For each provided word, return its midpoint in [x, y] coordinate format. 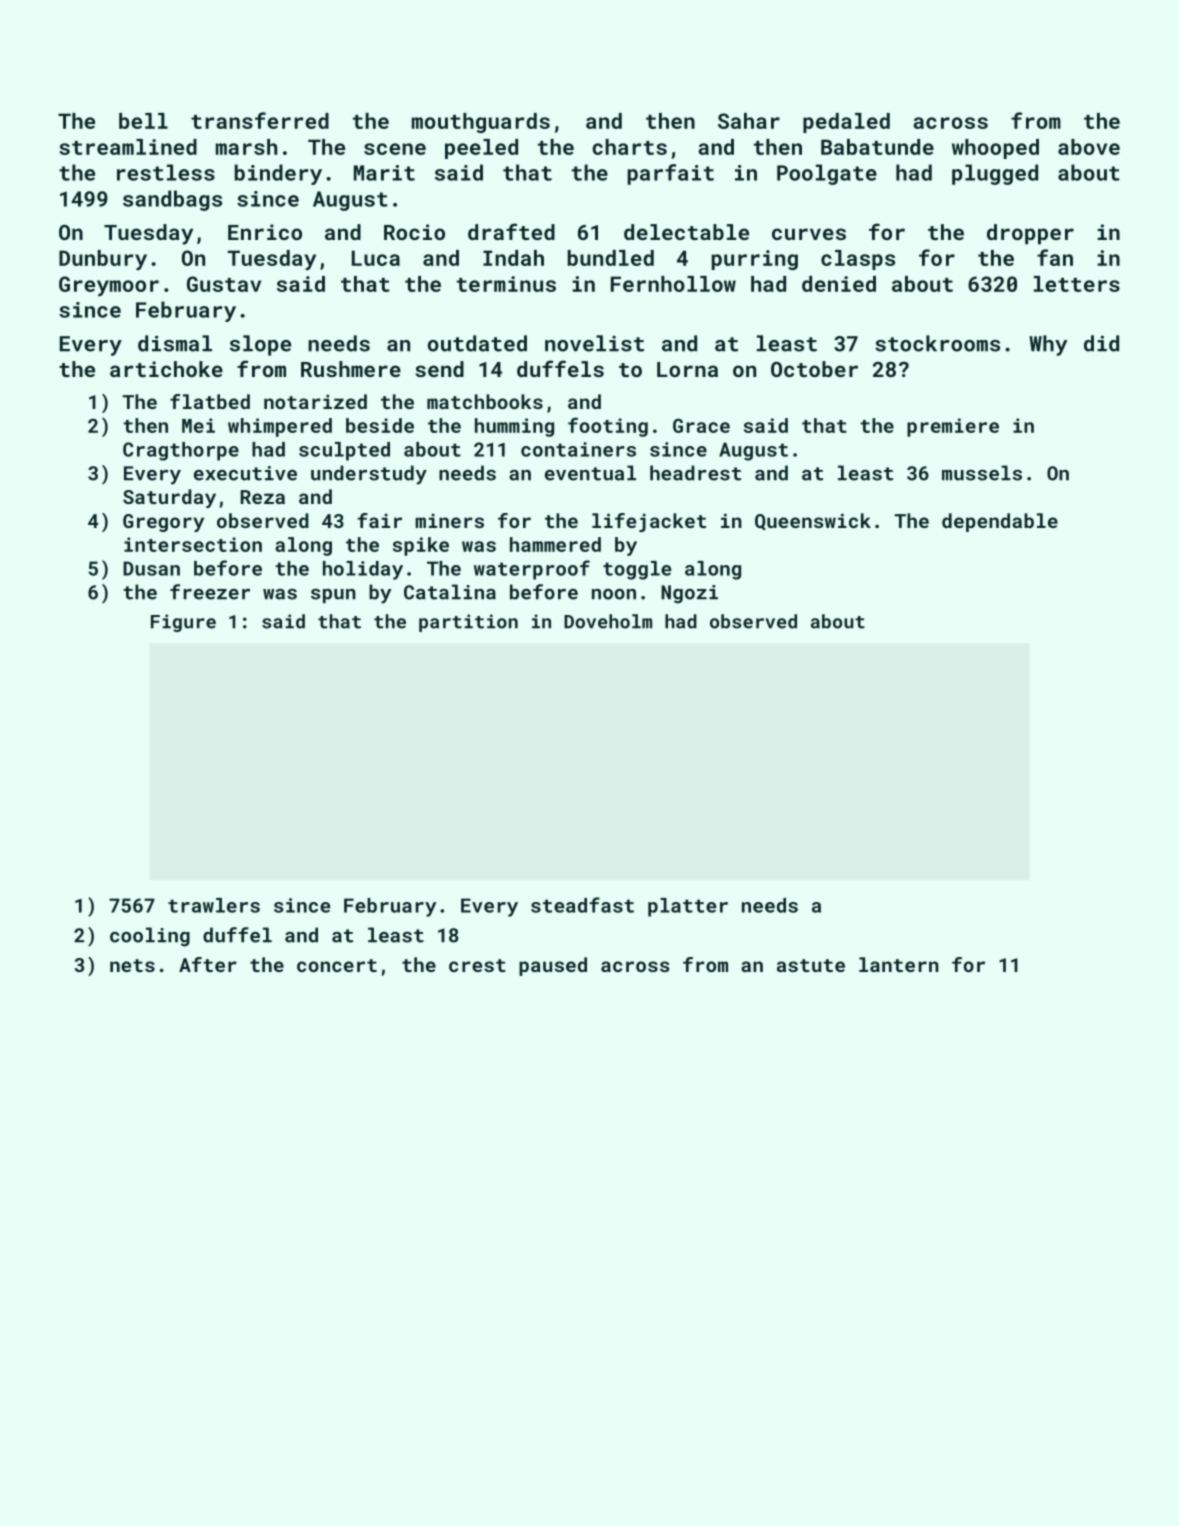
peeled [481, 149]
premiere [953, 427]
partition [468, 623]
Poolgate [827, 174]
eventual [590, 473]
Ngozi [689, 594]
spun [333, 596]
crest [477, 965]
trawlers [214, 905]
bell [143, 121]
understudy [369, 475]
